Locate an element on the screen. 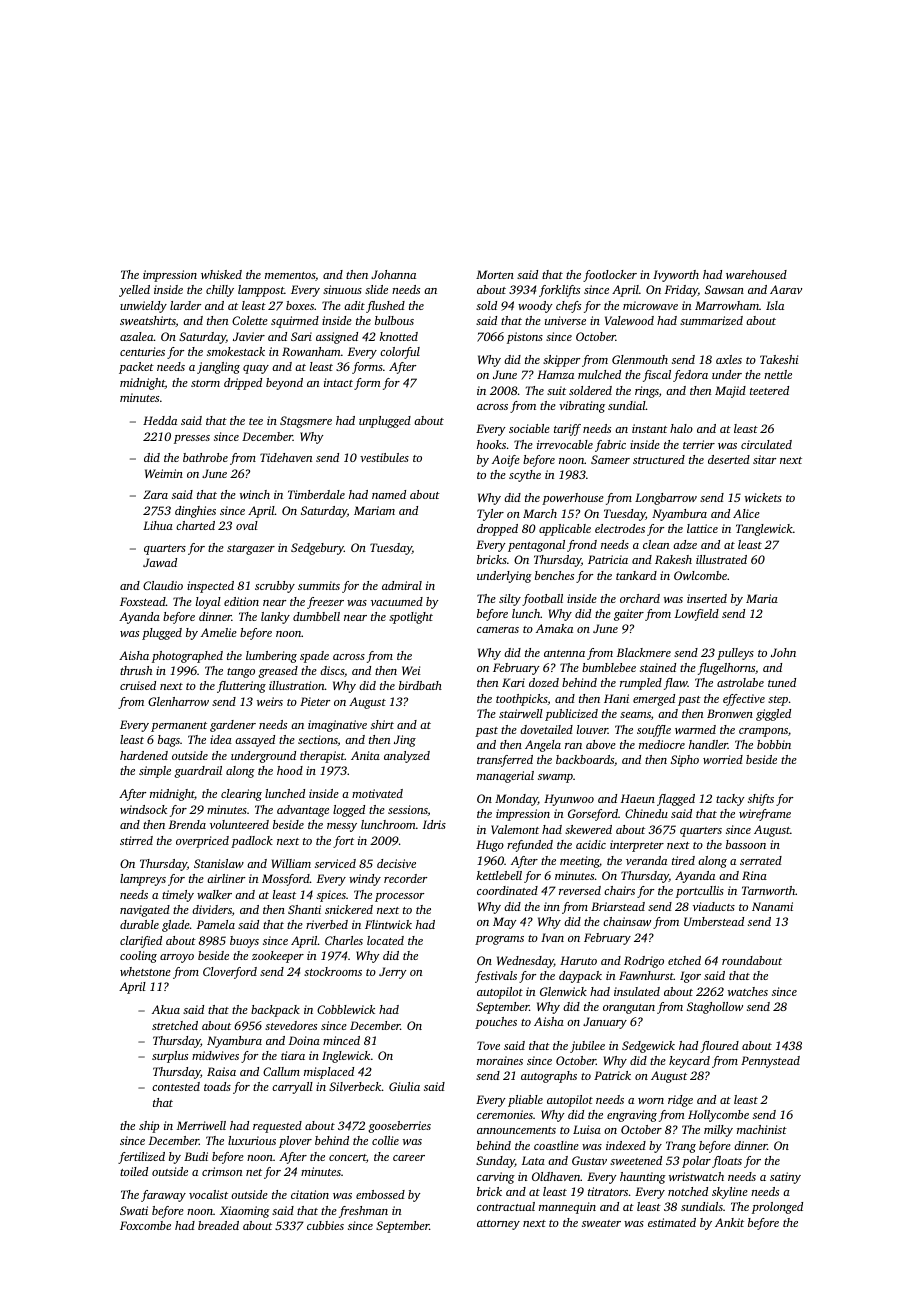  wireframe is located at coordinates (765, 815).
